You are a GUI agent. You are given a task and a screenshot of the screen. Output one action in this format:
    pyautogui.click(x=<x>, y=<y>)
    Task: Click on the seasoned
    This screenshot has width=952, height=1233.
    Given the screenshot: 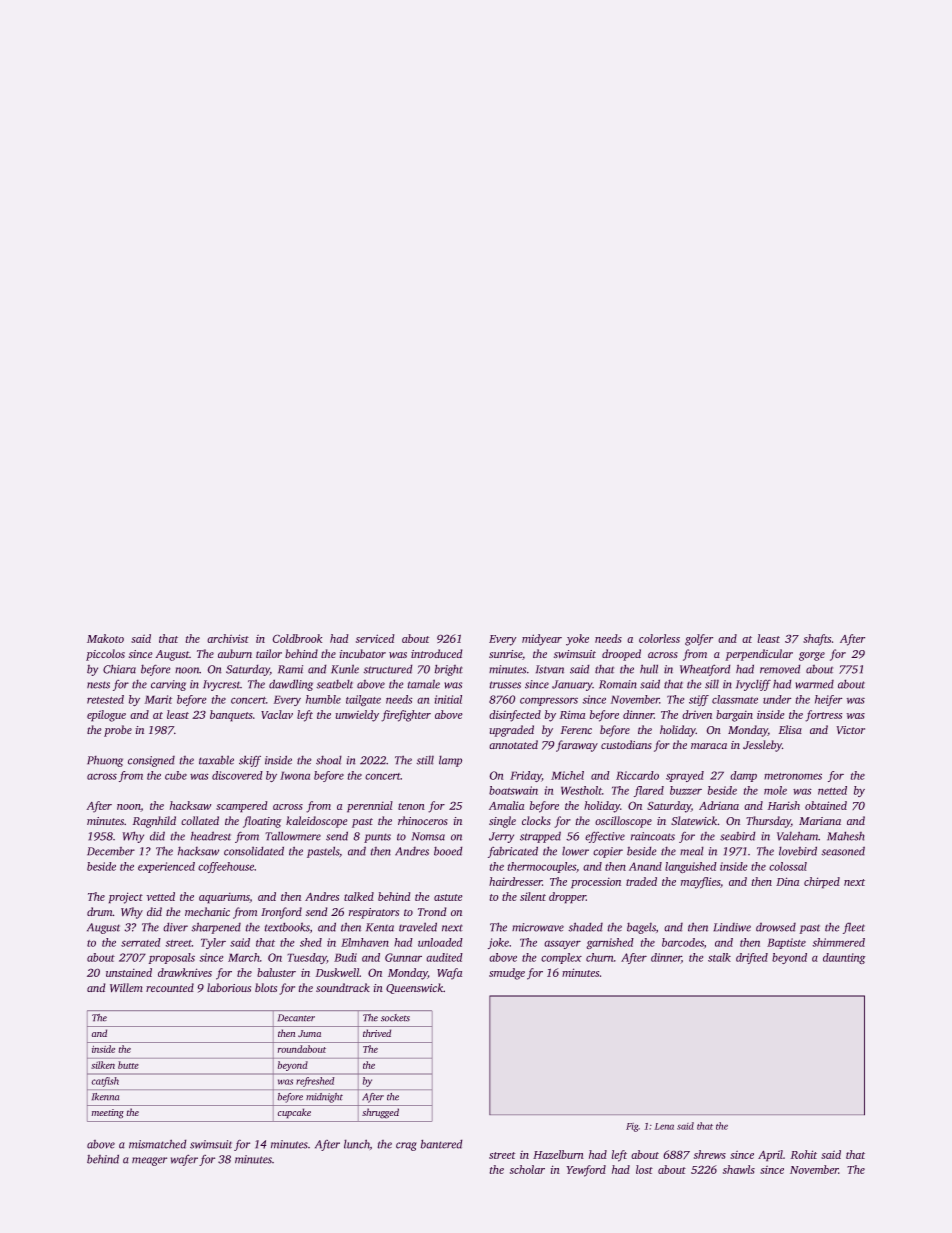 What is the action you would take?
    pyautogui.click(x=843, y=851)
